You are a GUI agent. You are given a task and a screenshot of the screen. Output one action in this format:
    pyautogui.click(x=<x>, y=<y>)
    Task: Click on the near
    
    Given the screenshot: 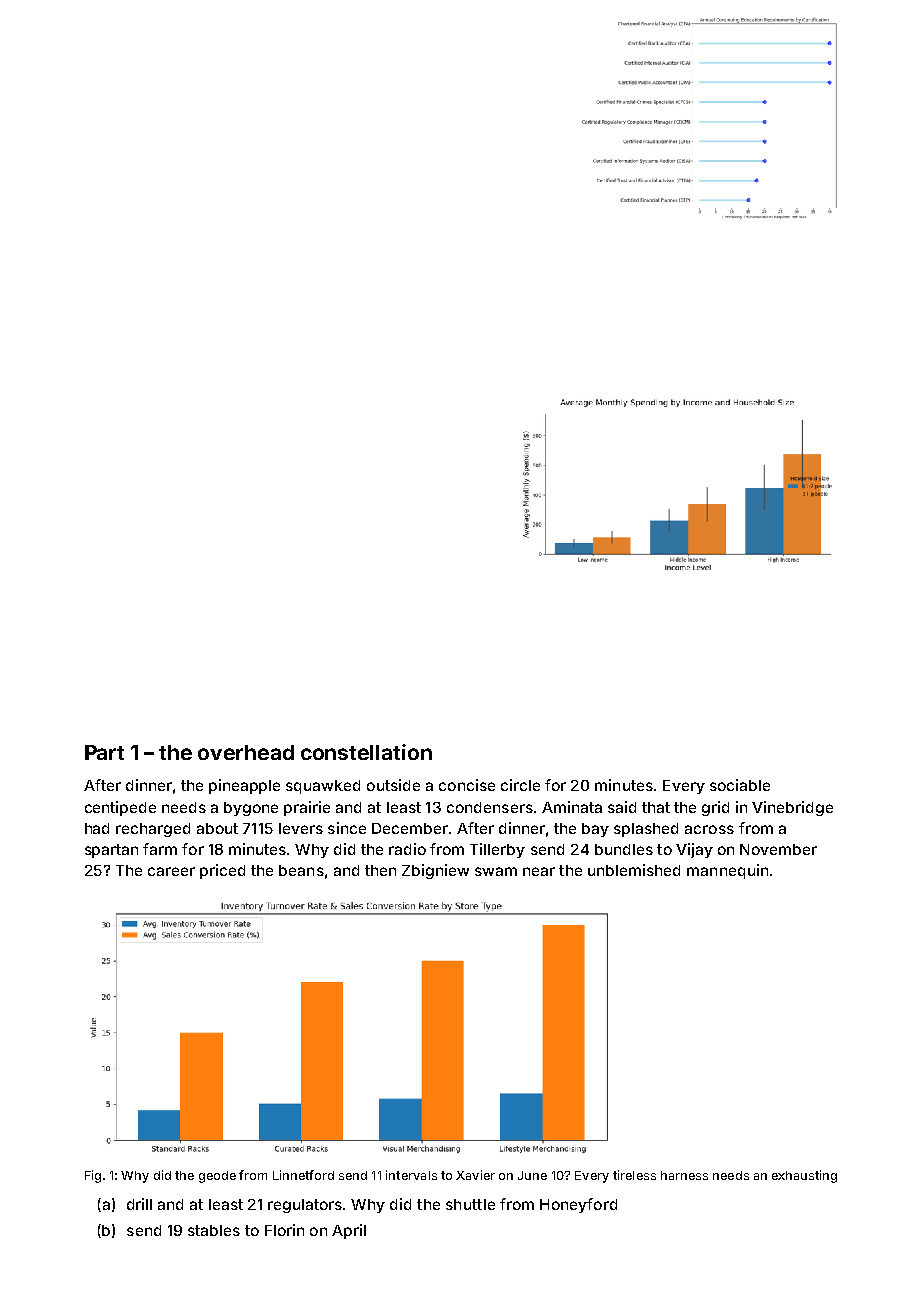 What is the action you would take?
    pyautogui.click(x=539, y=871)
